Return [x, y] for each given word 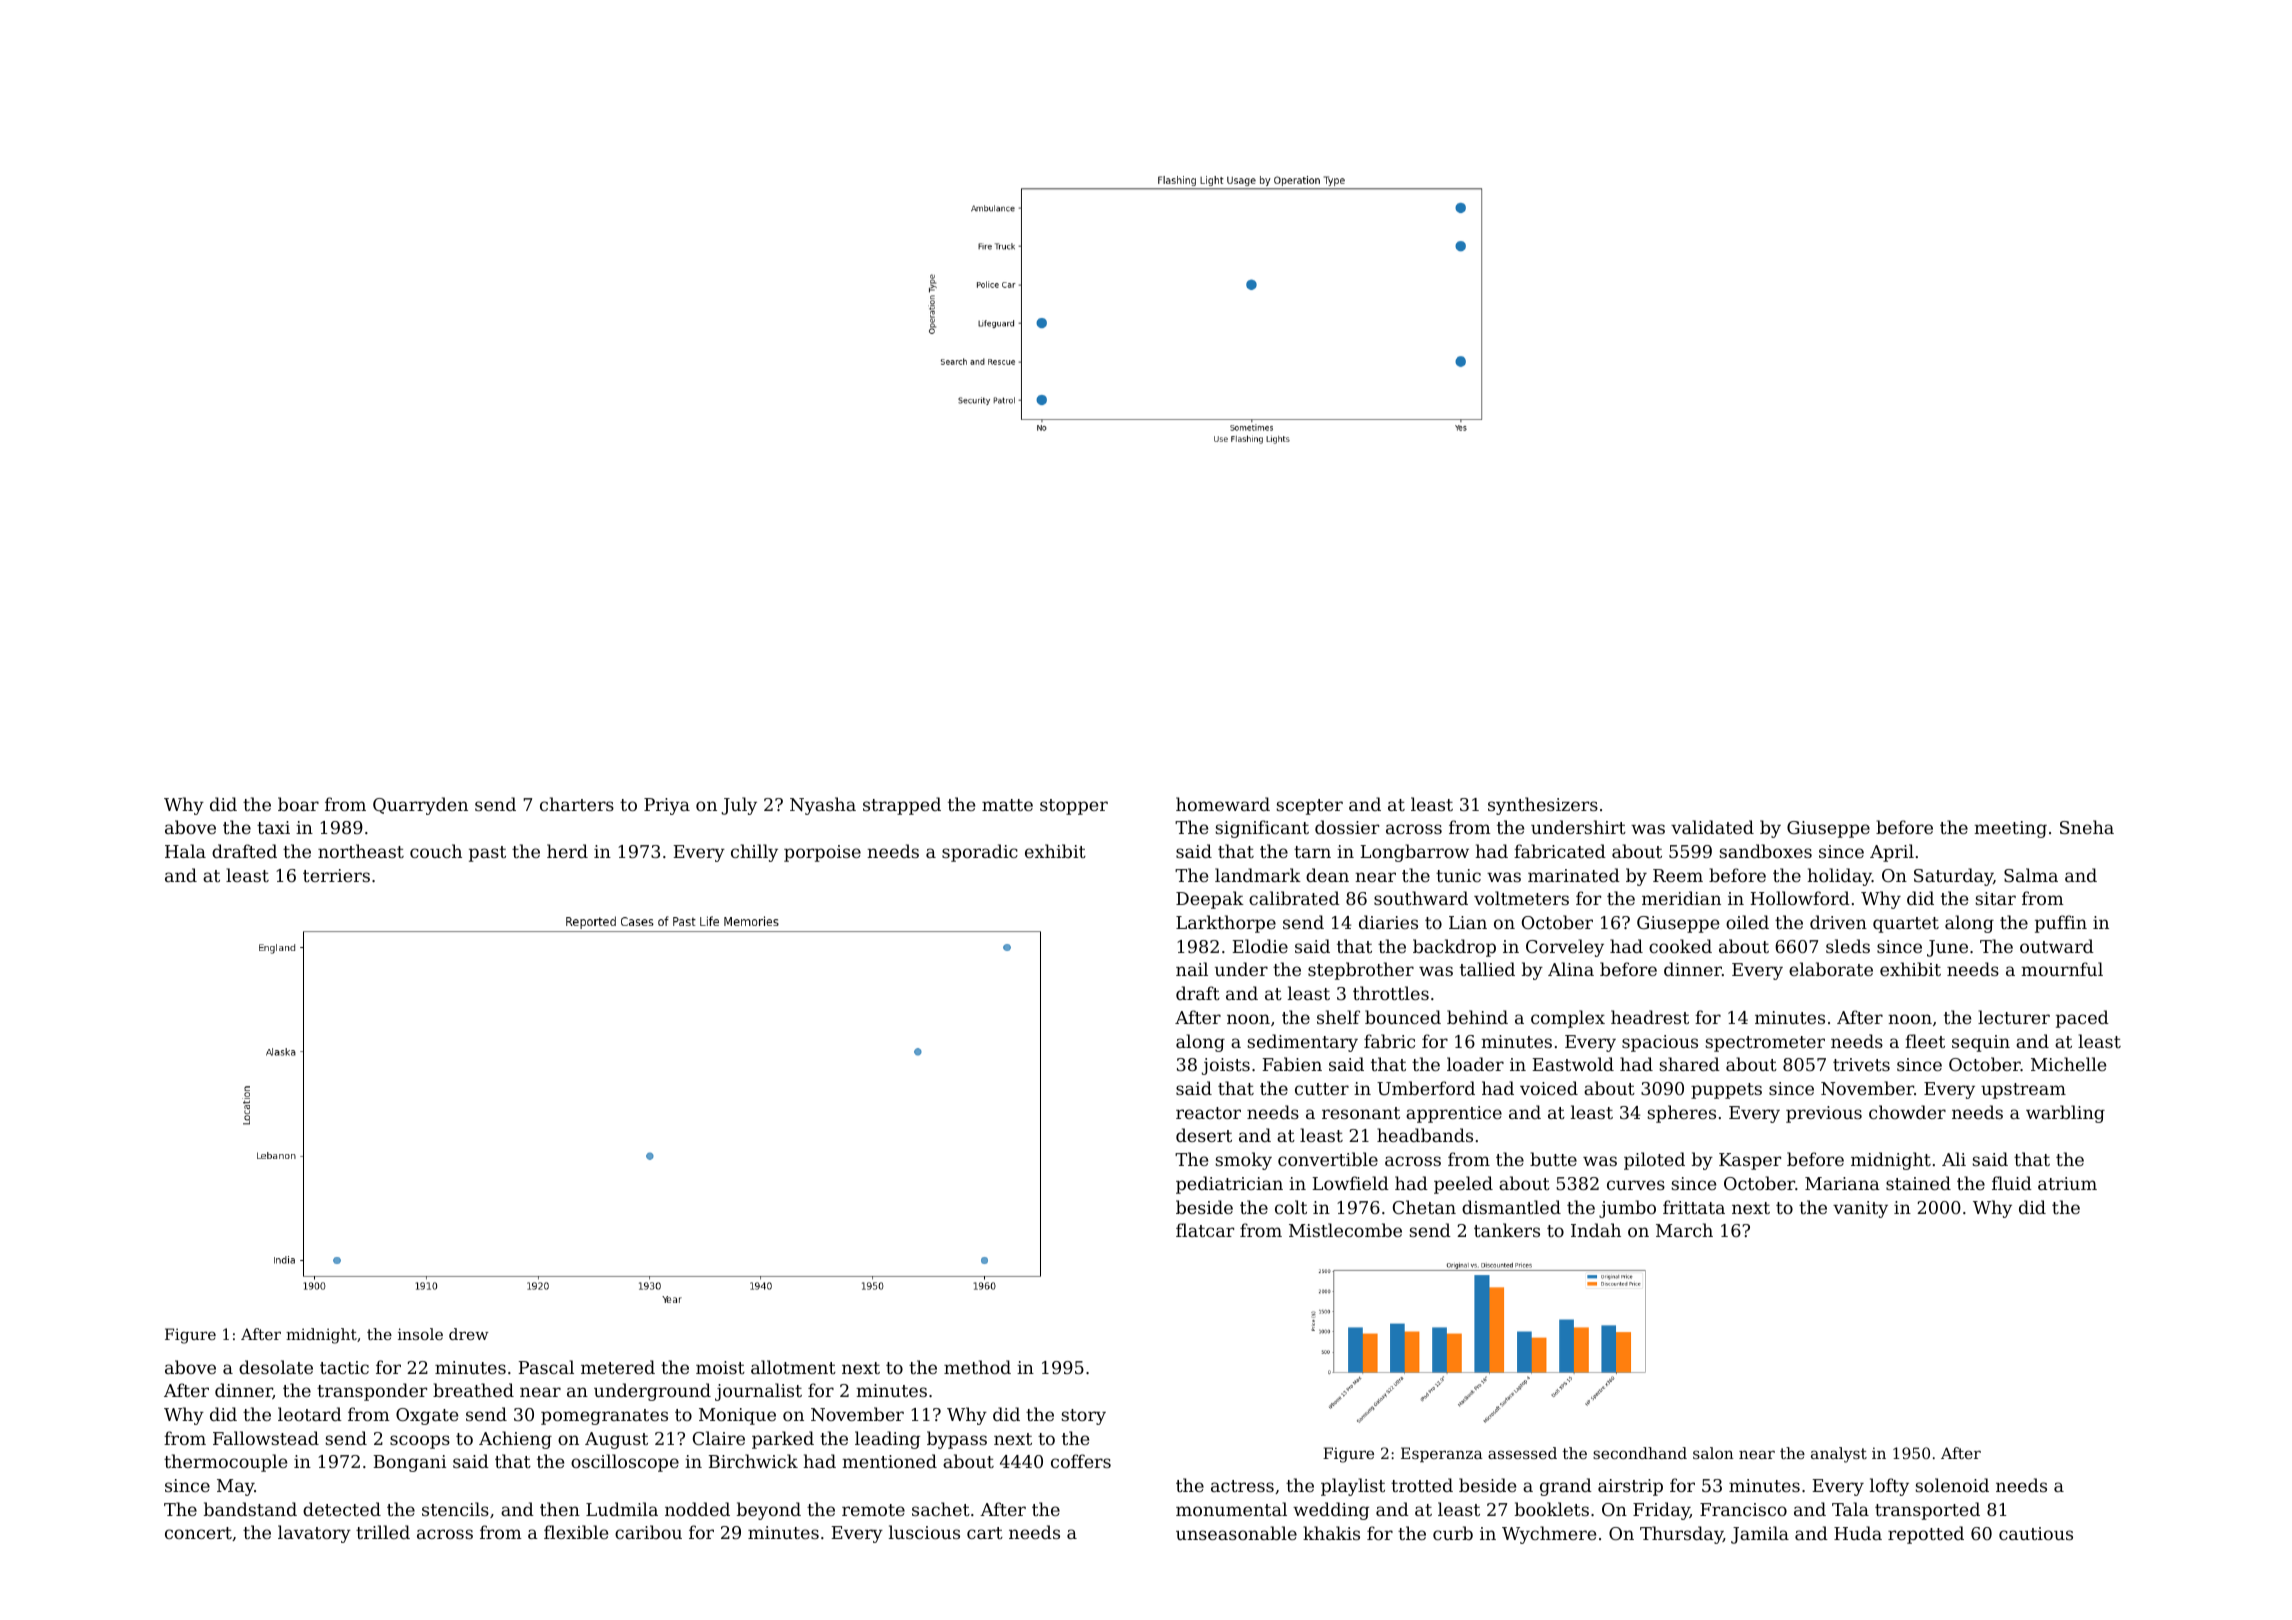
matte [1007, 805]
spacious [1660, 1043]
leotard [310, 1414]
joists [1226, 1066]
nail [1192, 969]
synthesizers [1543, 806]
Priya [667, 806]
